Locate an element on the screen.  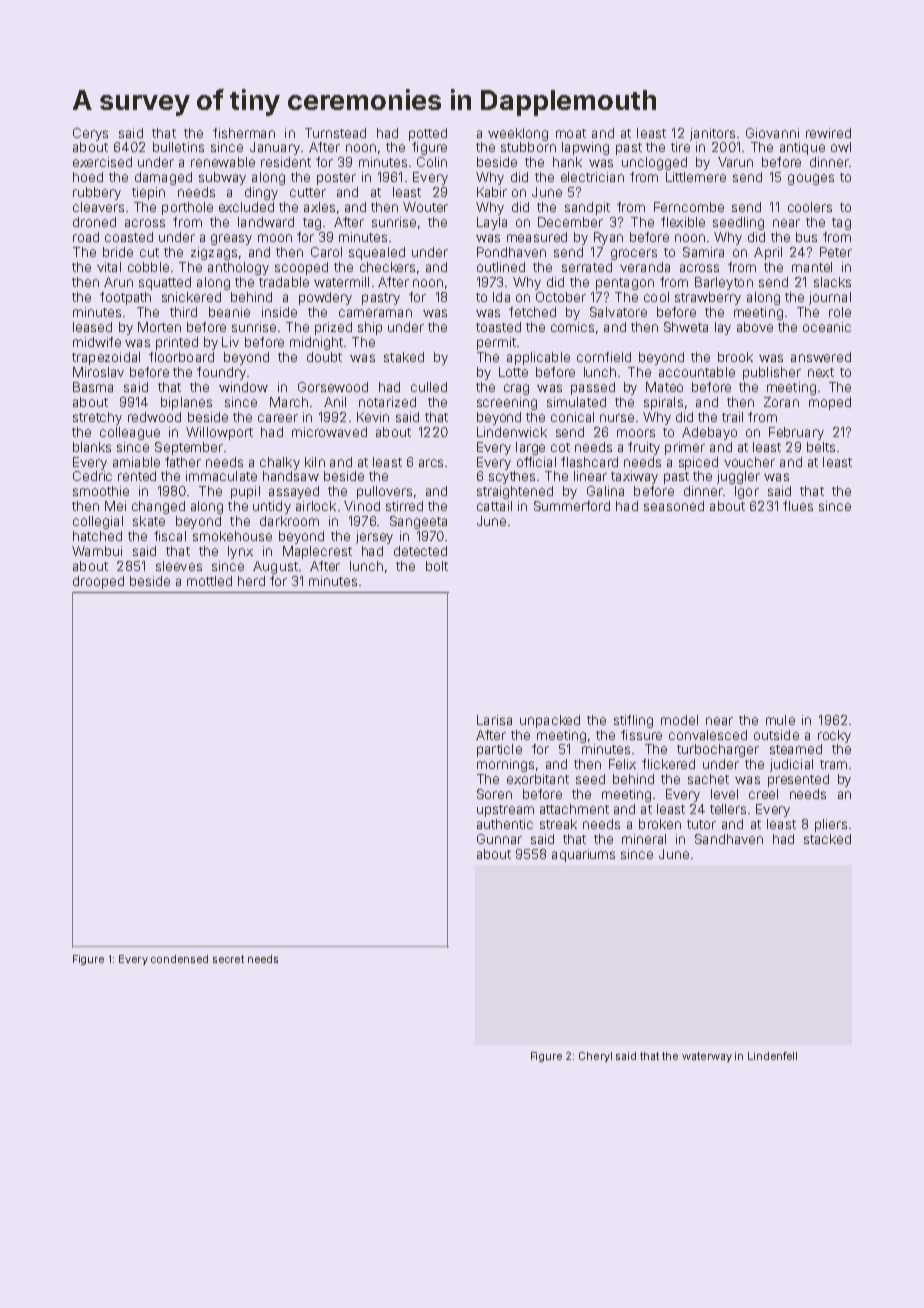
condensed is located at coordinates (179, 959).
